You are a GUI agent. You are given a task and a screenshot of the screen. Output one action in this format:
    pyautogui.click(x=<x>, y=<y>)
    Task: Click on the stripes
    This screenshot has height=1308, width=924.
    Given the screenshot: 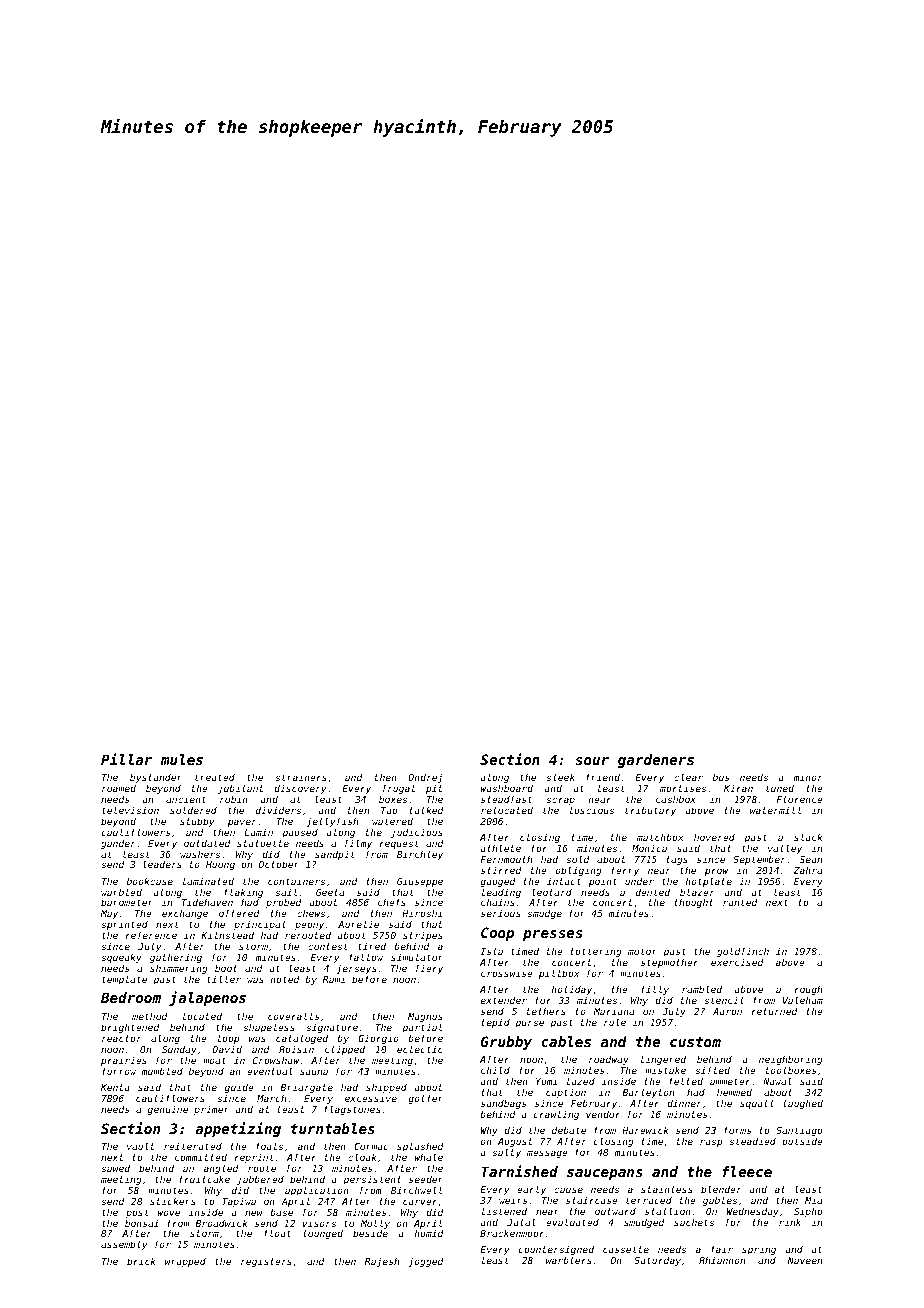 What is the action you would take?
    pyautogui.click(x=423, y=936)
